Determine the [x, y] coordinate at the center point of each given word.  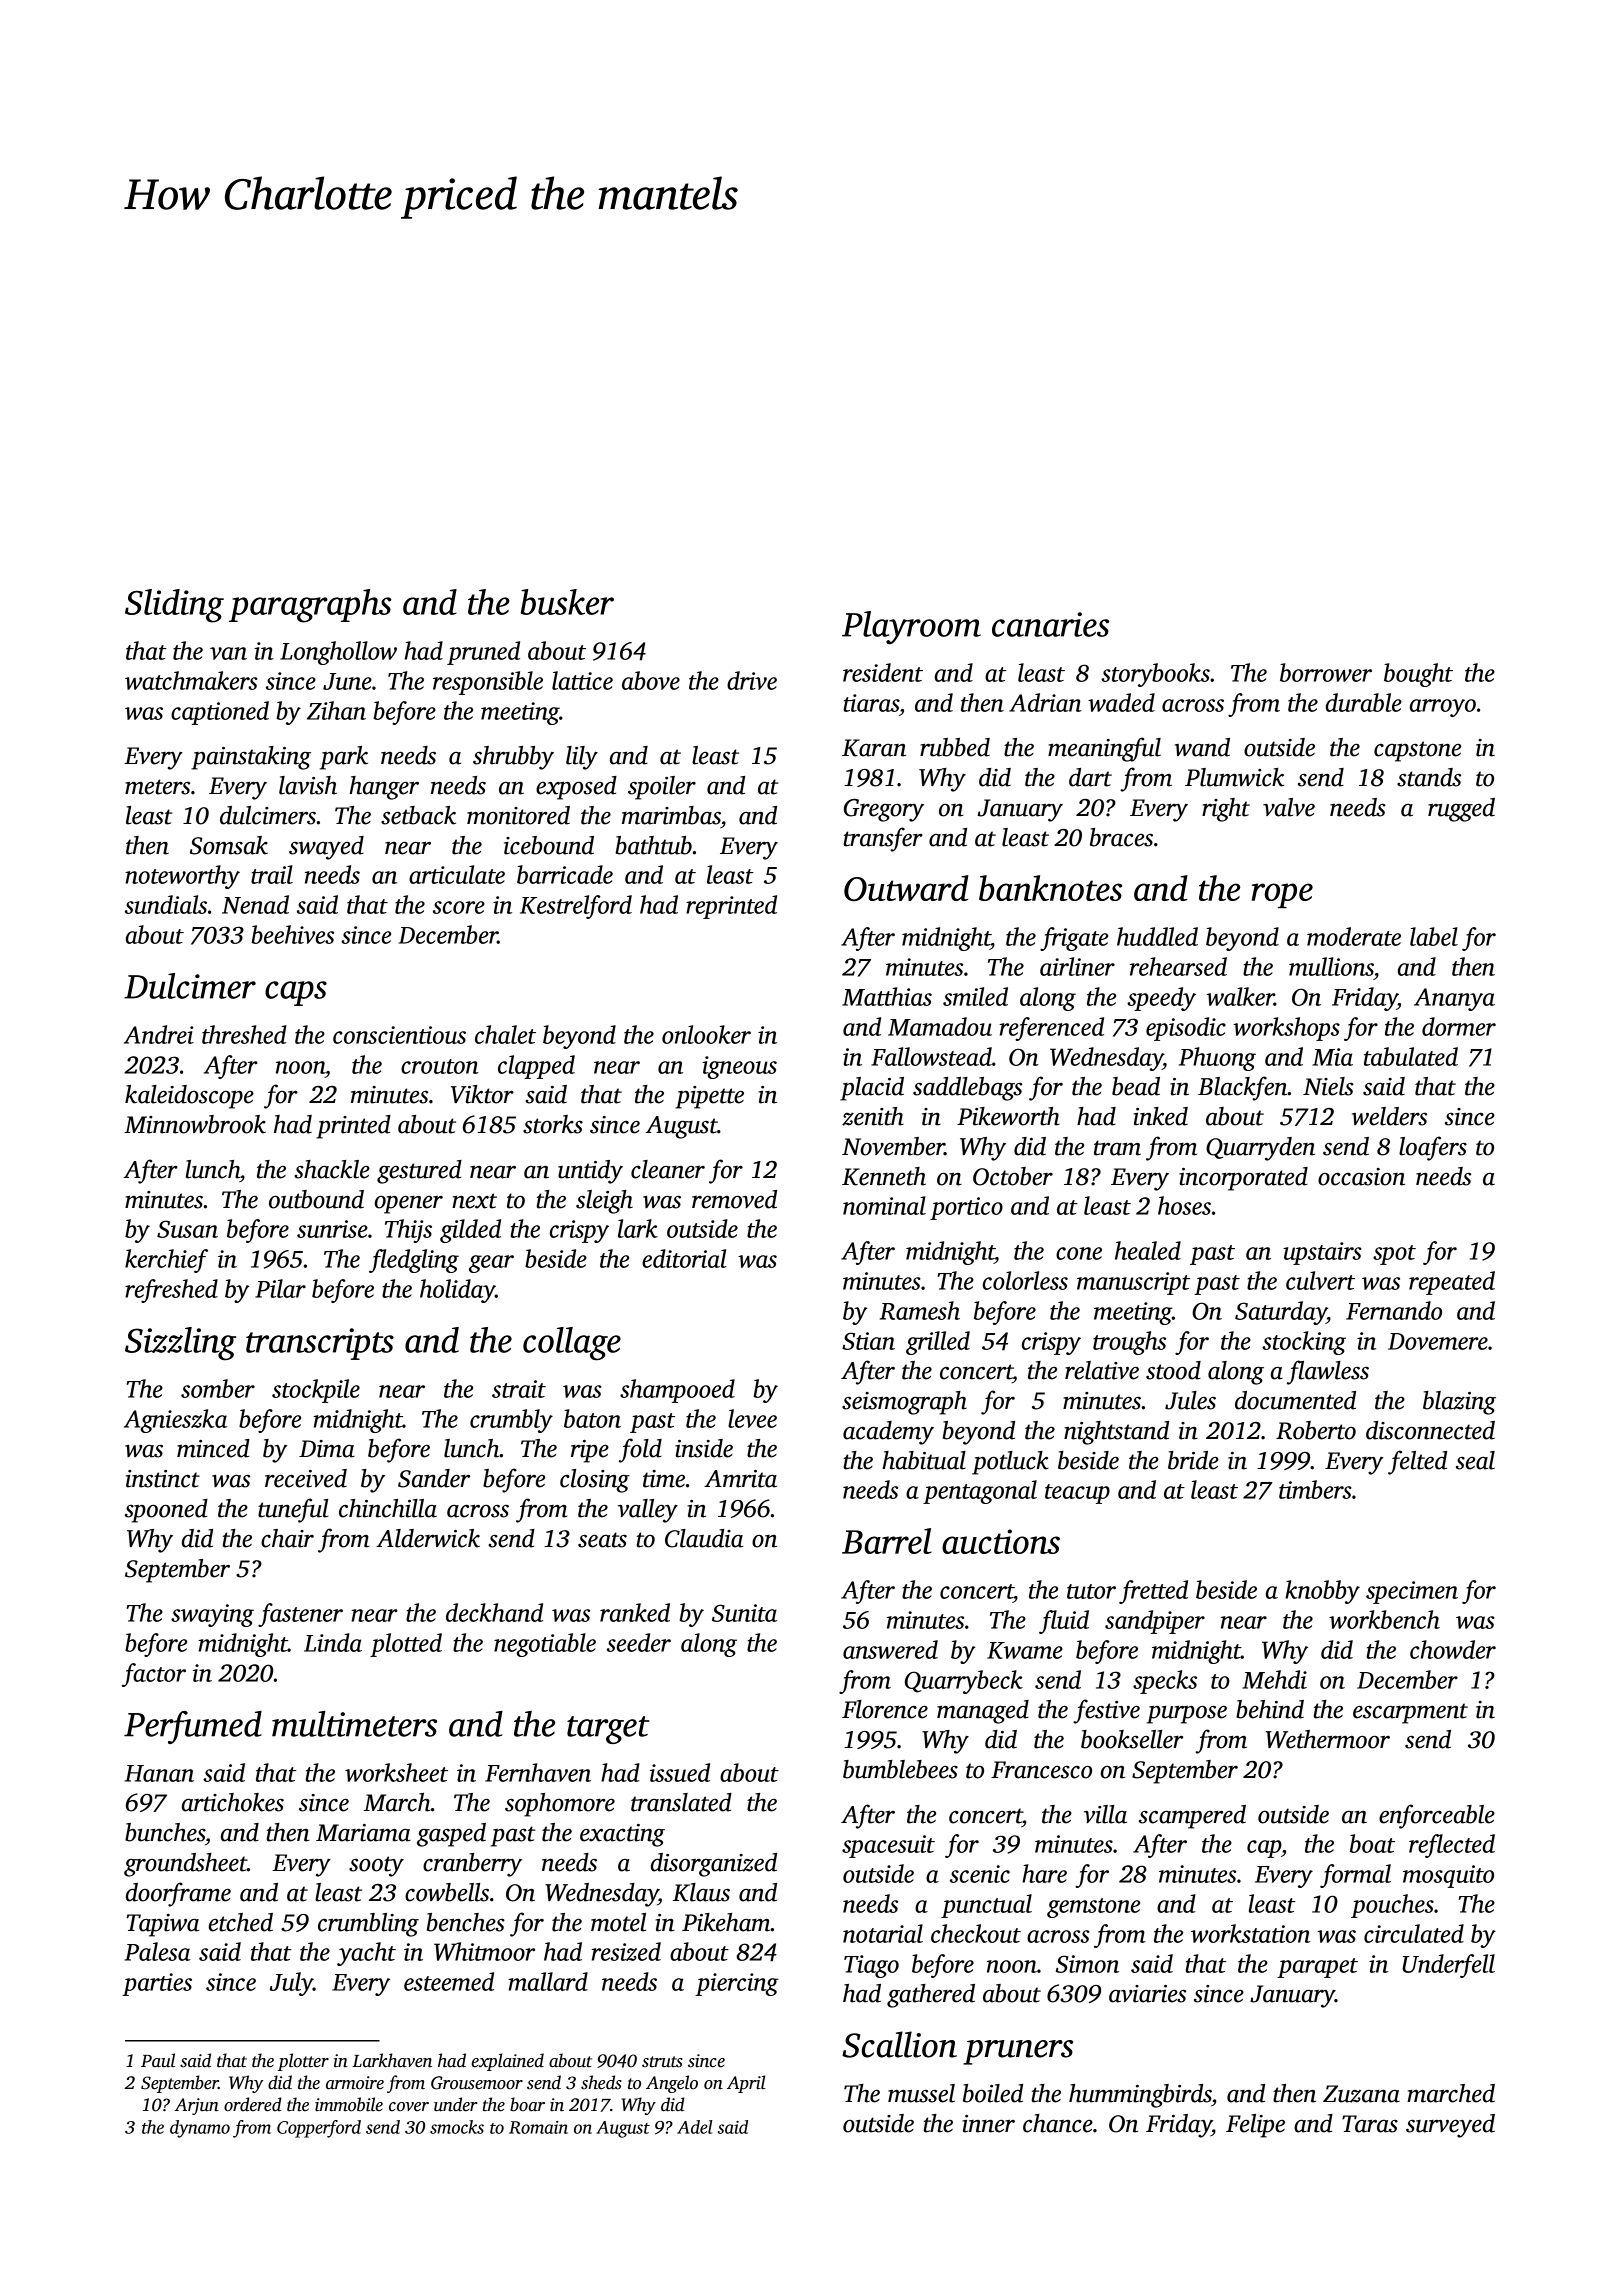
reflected [1452, 1846]
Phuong [1217, 1059]
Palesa [158, 1951]
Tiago [871, 1966]
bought [1418, 675]
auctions [1001, 1541]
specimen [1412, 1592]
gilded [470, 1231]
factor [154, 1675]
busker [567, 602]
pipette [709, 1097]
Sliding [174, 606]
